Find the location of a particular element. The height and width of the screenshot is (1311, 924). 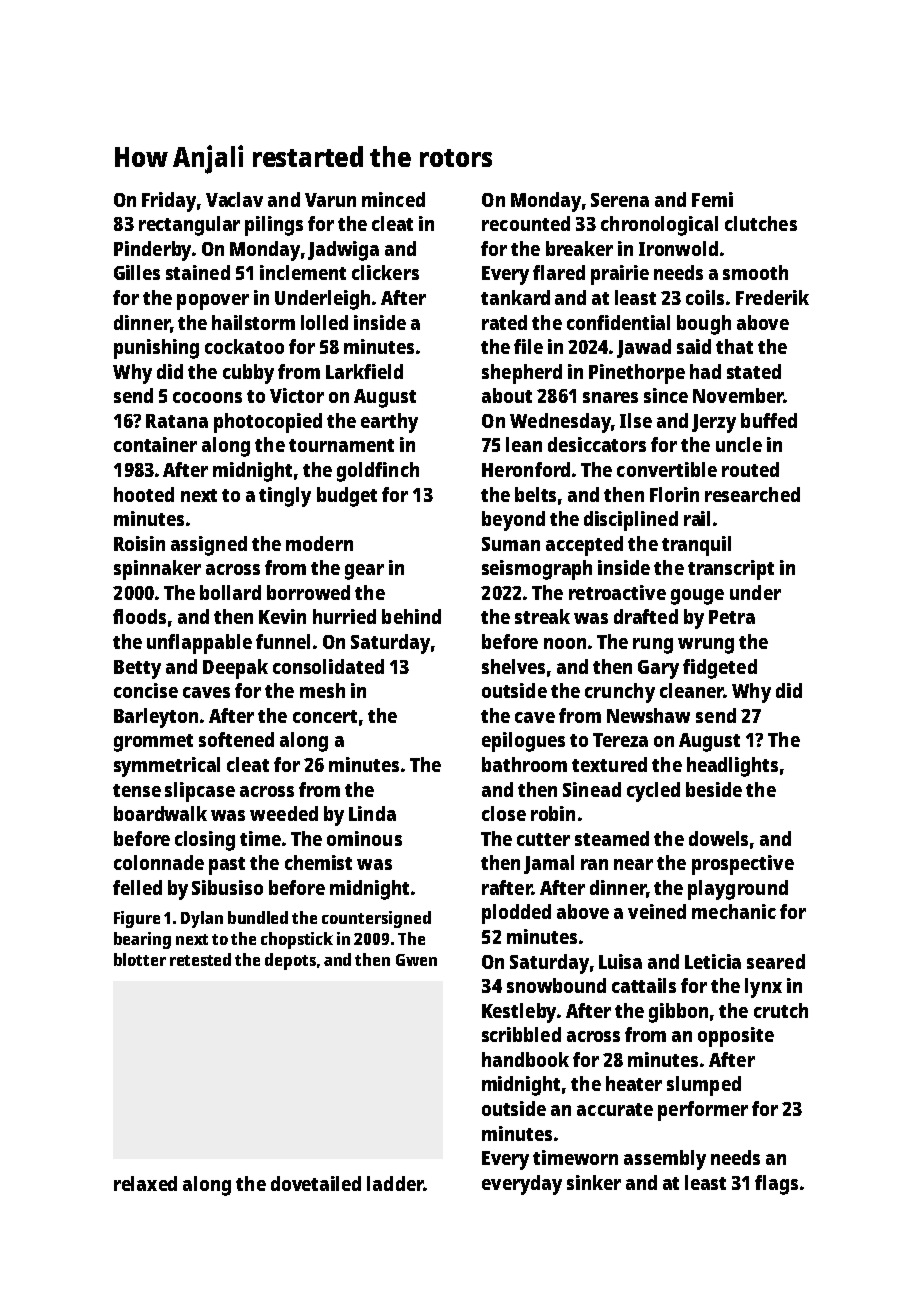

performer is located at coordinates (703, 1111).
